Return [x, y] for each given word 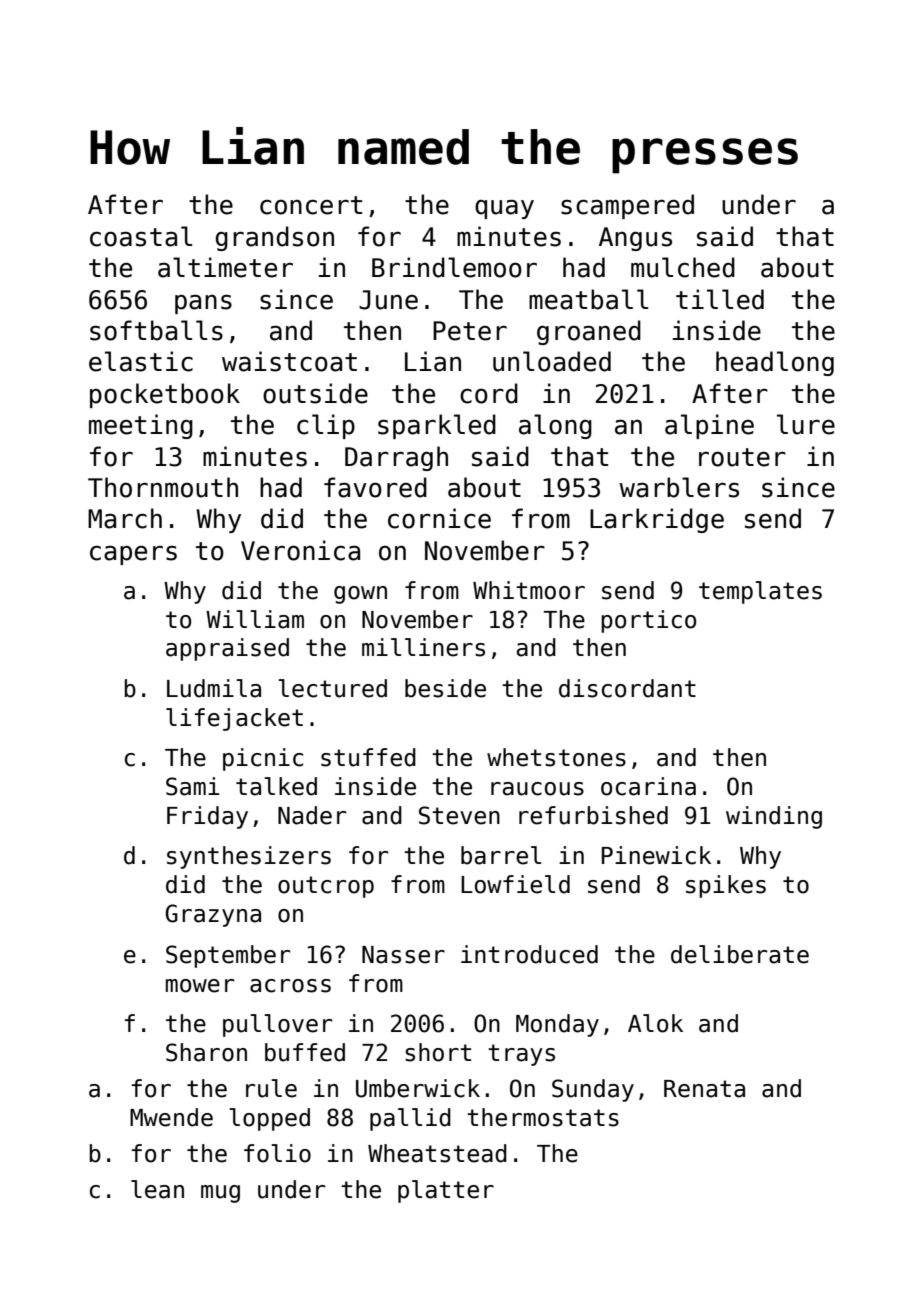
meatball [588, 299]
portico [648, 621]
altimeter [225, 267]
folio [277, 1153]
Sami [192, 786]
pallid [410, 1119]
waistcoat [289, 361]
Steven [459, 815]
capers [133, 555]
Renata [704, 1089]
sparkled [437, 426]
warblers [679, 487]
